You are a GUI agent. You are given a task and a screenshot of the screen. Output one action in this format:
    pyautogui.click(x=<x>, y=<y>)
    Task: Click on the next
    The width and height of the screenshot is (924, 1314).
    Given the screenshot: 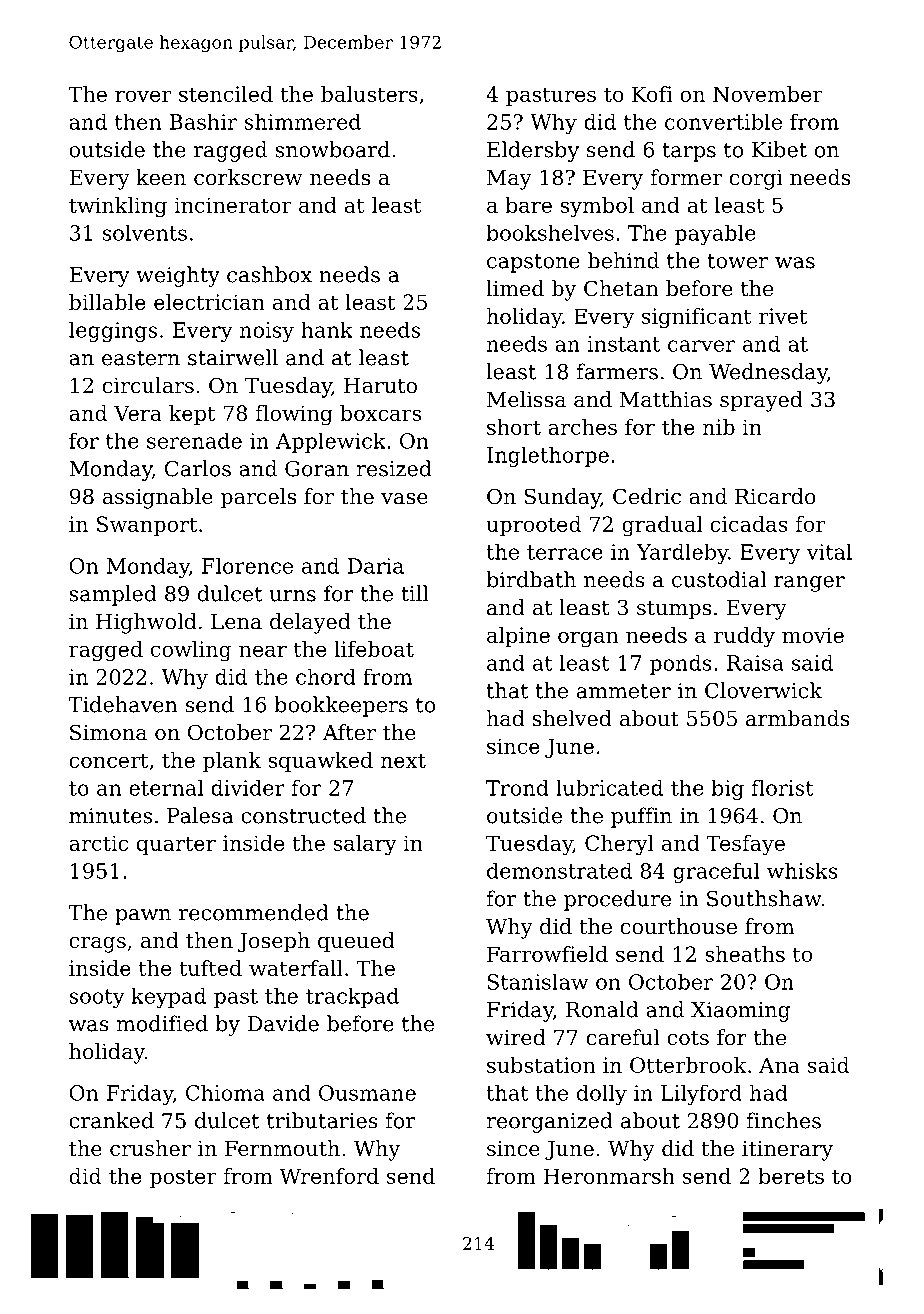 What is the action you would take?
    pyautogui.click(x=403, y=760)
